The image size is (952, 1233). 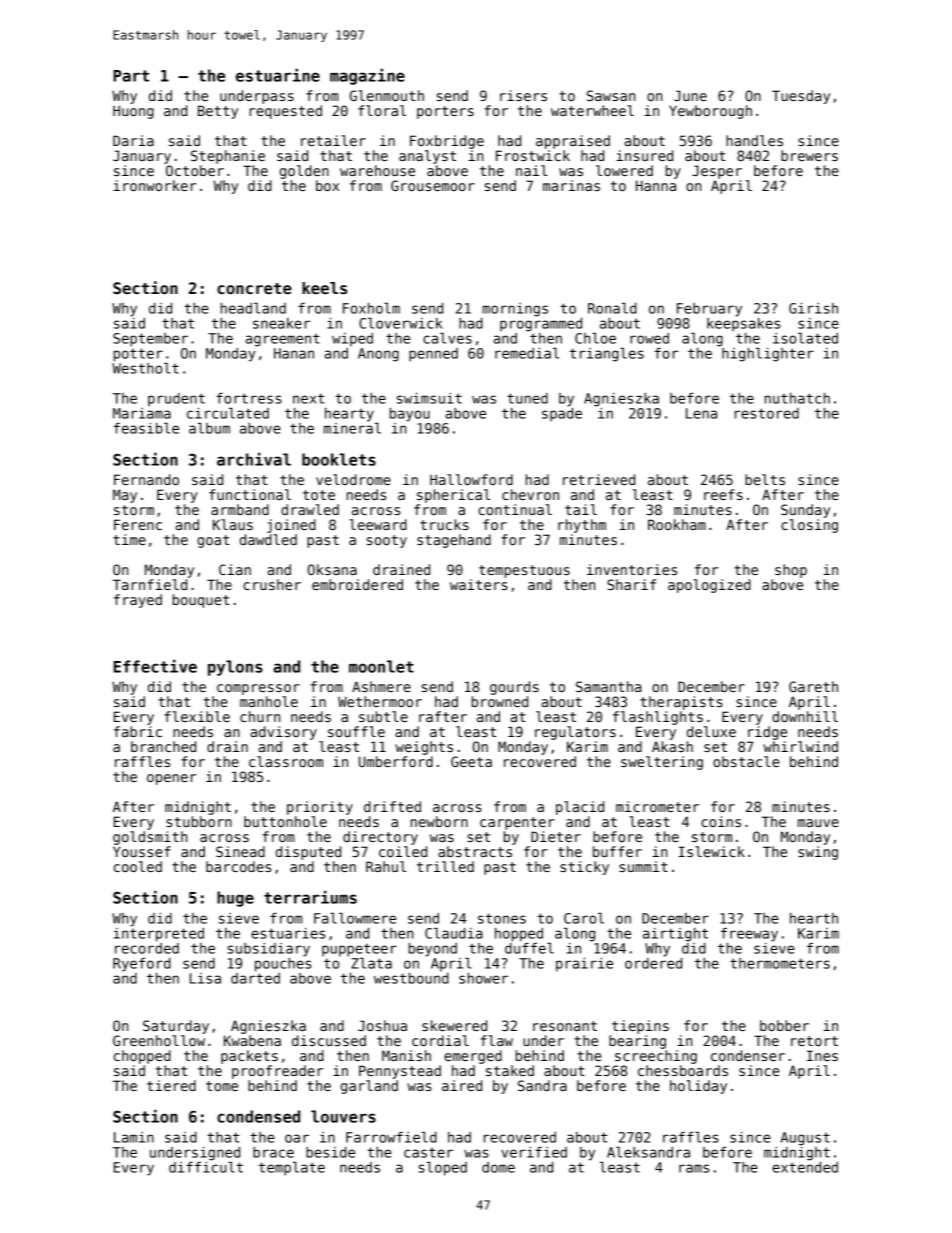 I want to click on tiered, so click(x=171, y=1085).
